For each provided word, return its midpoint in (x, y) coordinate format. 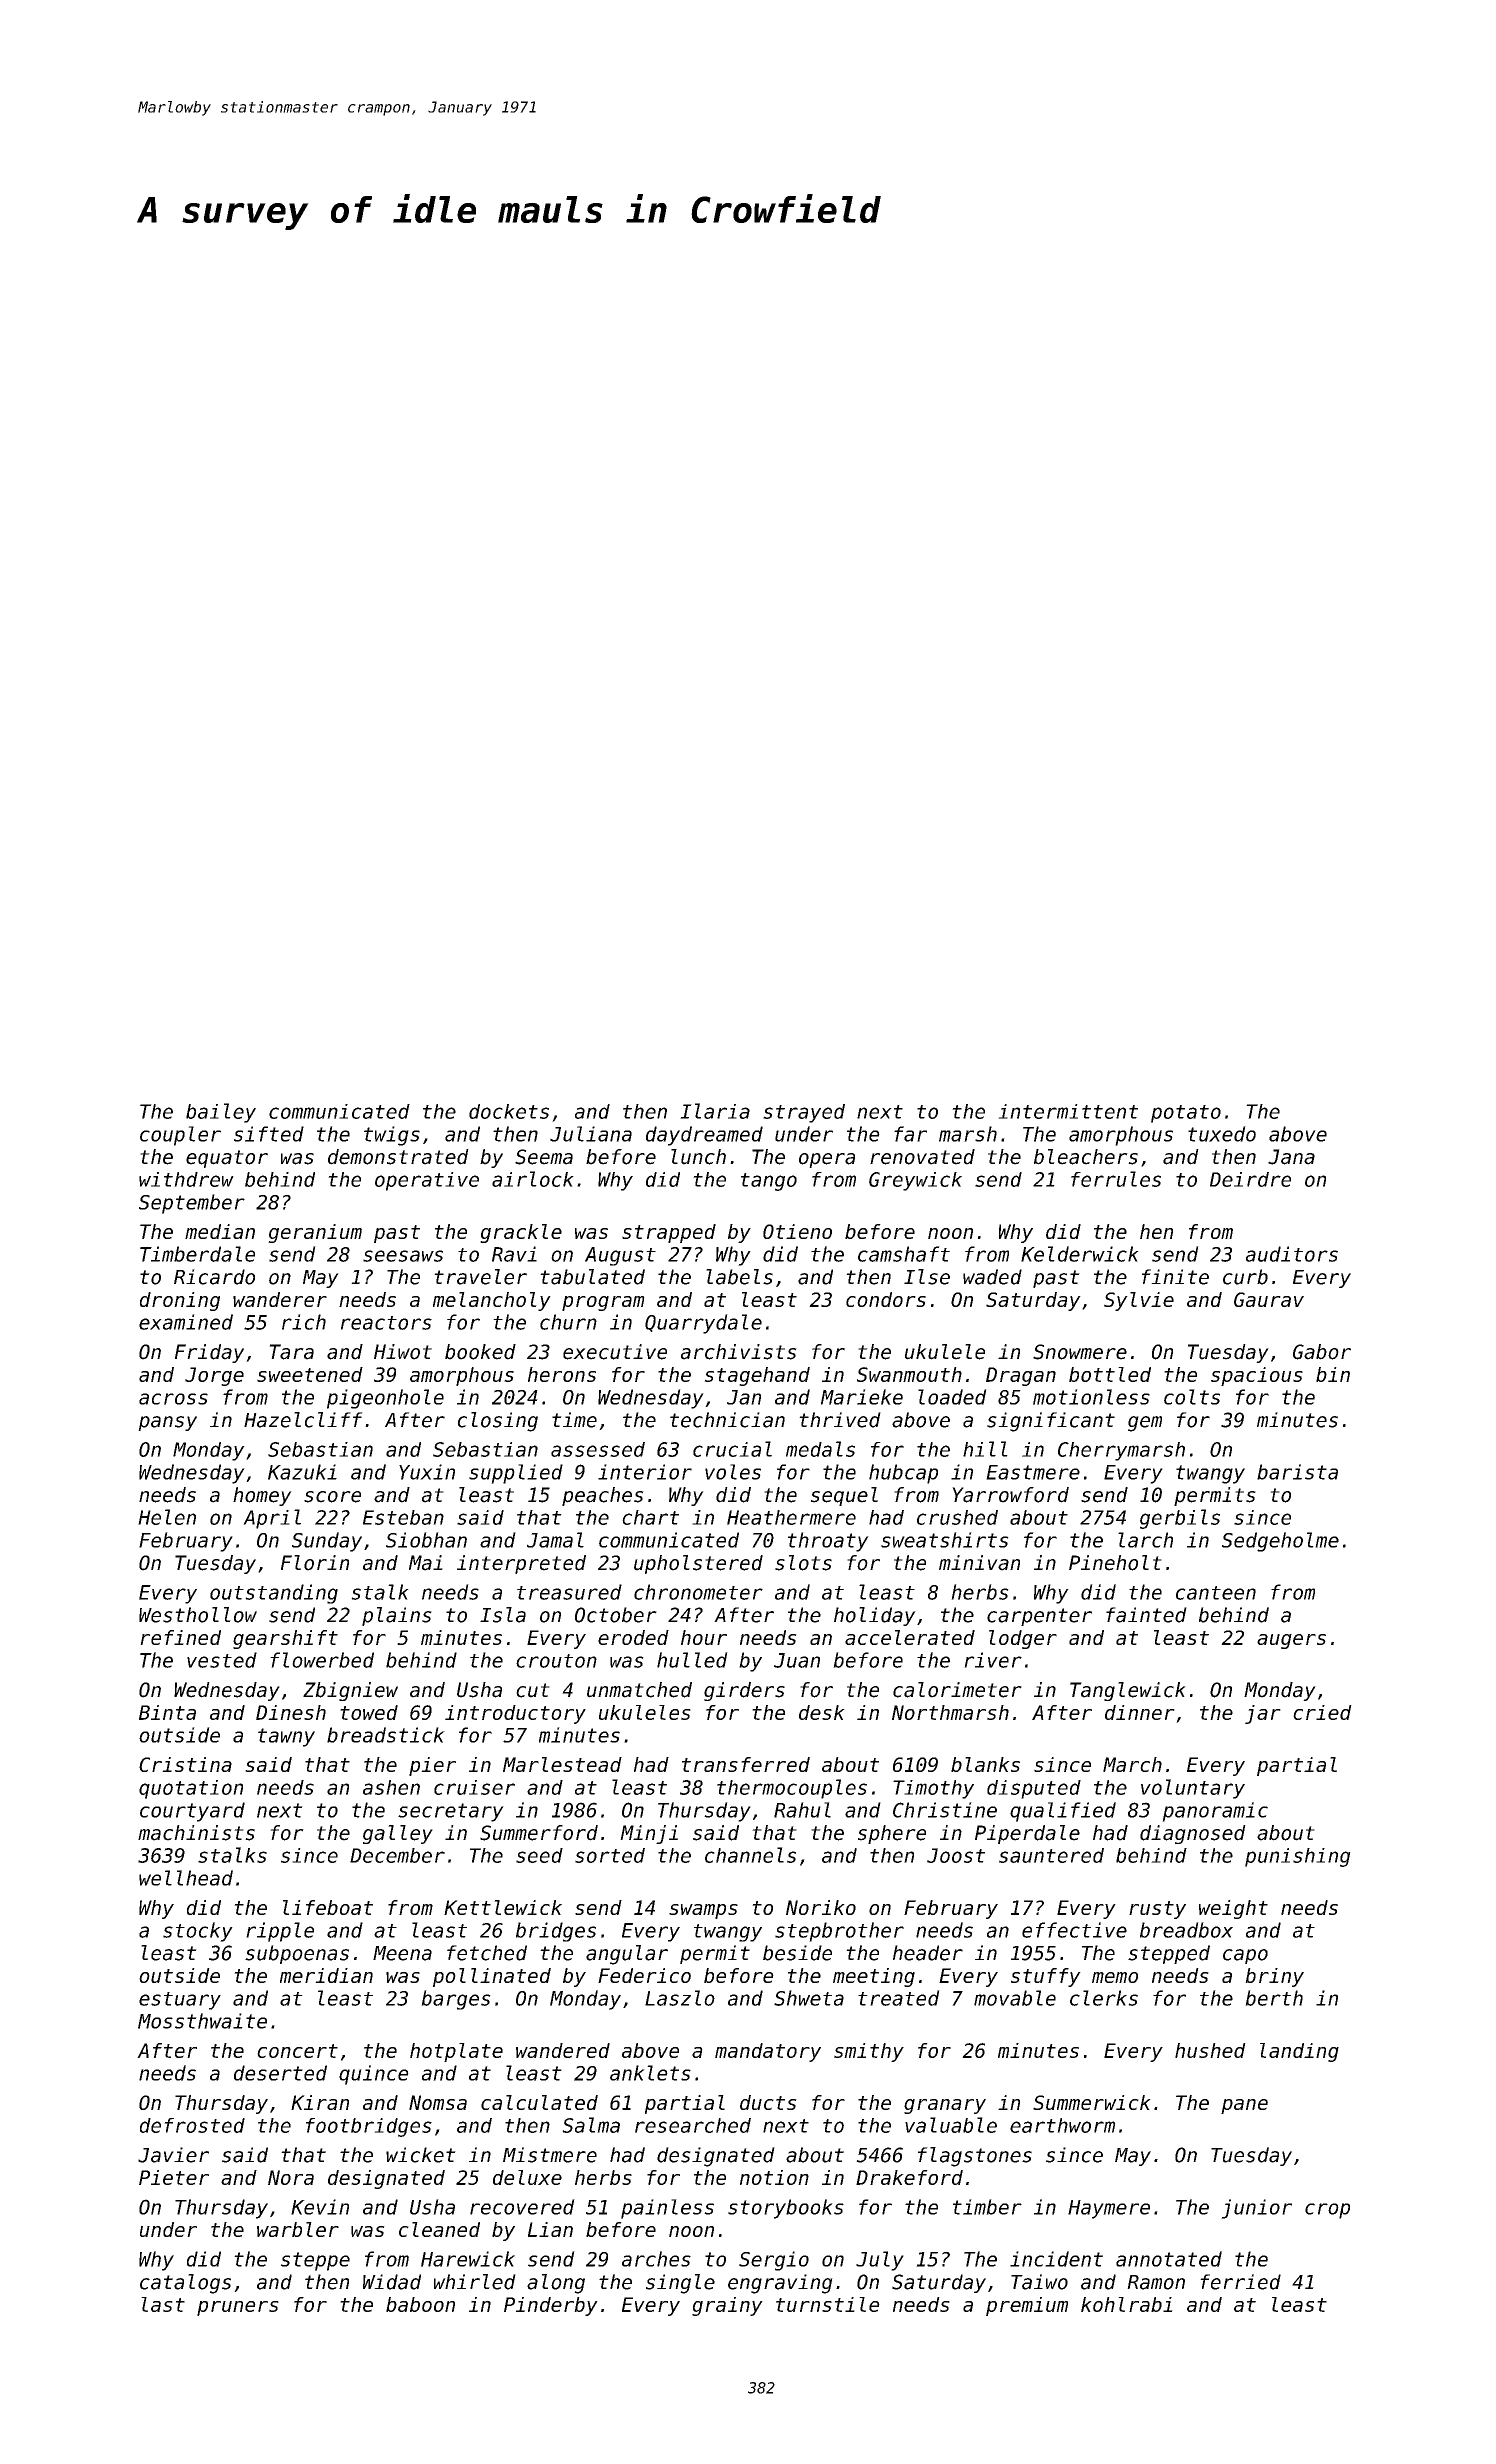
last (163, 2304)
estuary (180, 2001)
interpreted (521, 1564)
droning (180, 1301)
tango (769, 1182)
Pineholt (1115, 1563)
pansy (167, 1423)
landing (1299, 2052)
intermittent (1068, 1111)
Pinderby (551, 2306)
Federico (644, 1975)
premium (1027, 2306)
